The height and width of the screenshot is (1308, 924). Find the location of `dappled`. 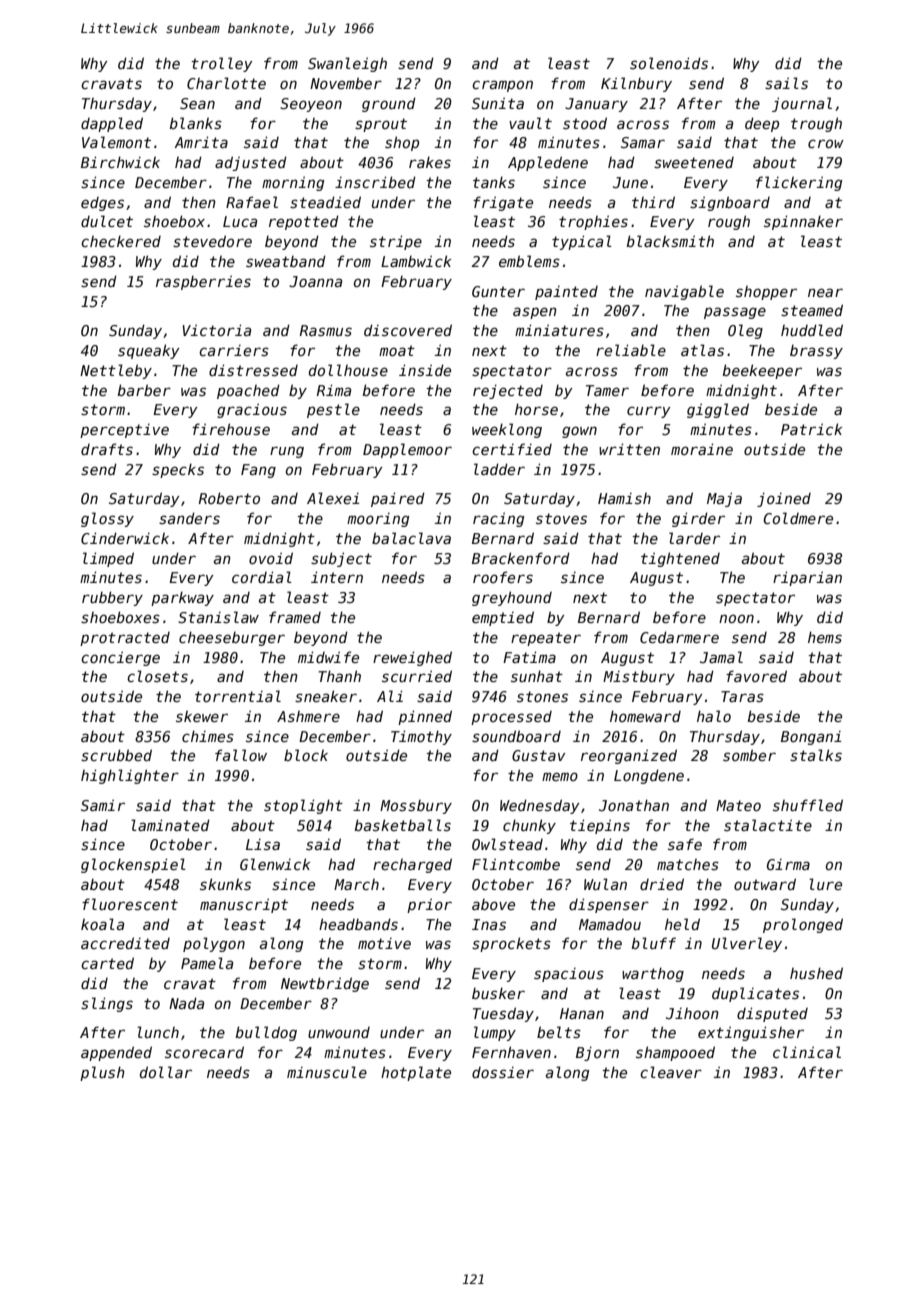

dappled is located at coordinates (112, 124).
